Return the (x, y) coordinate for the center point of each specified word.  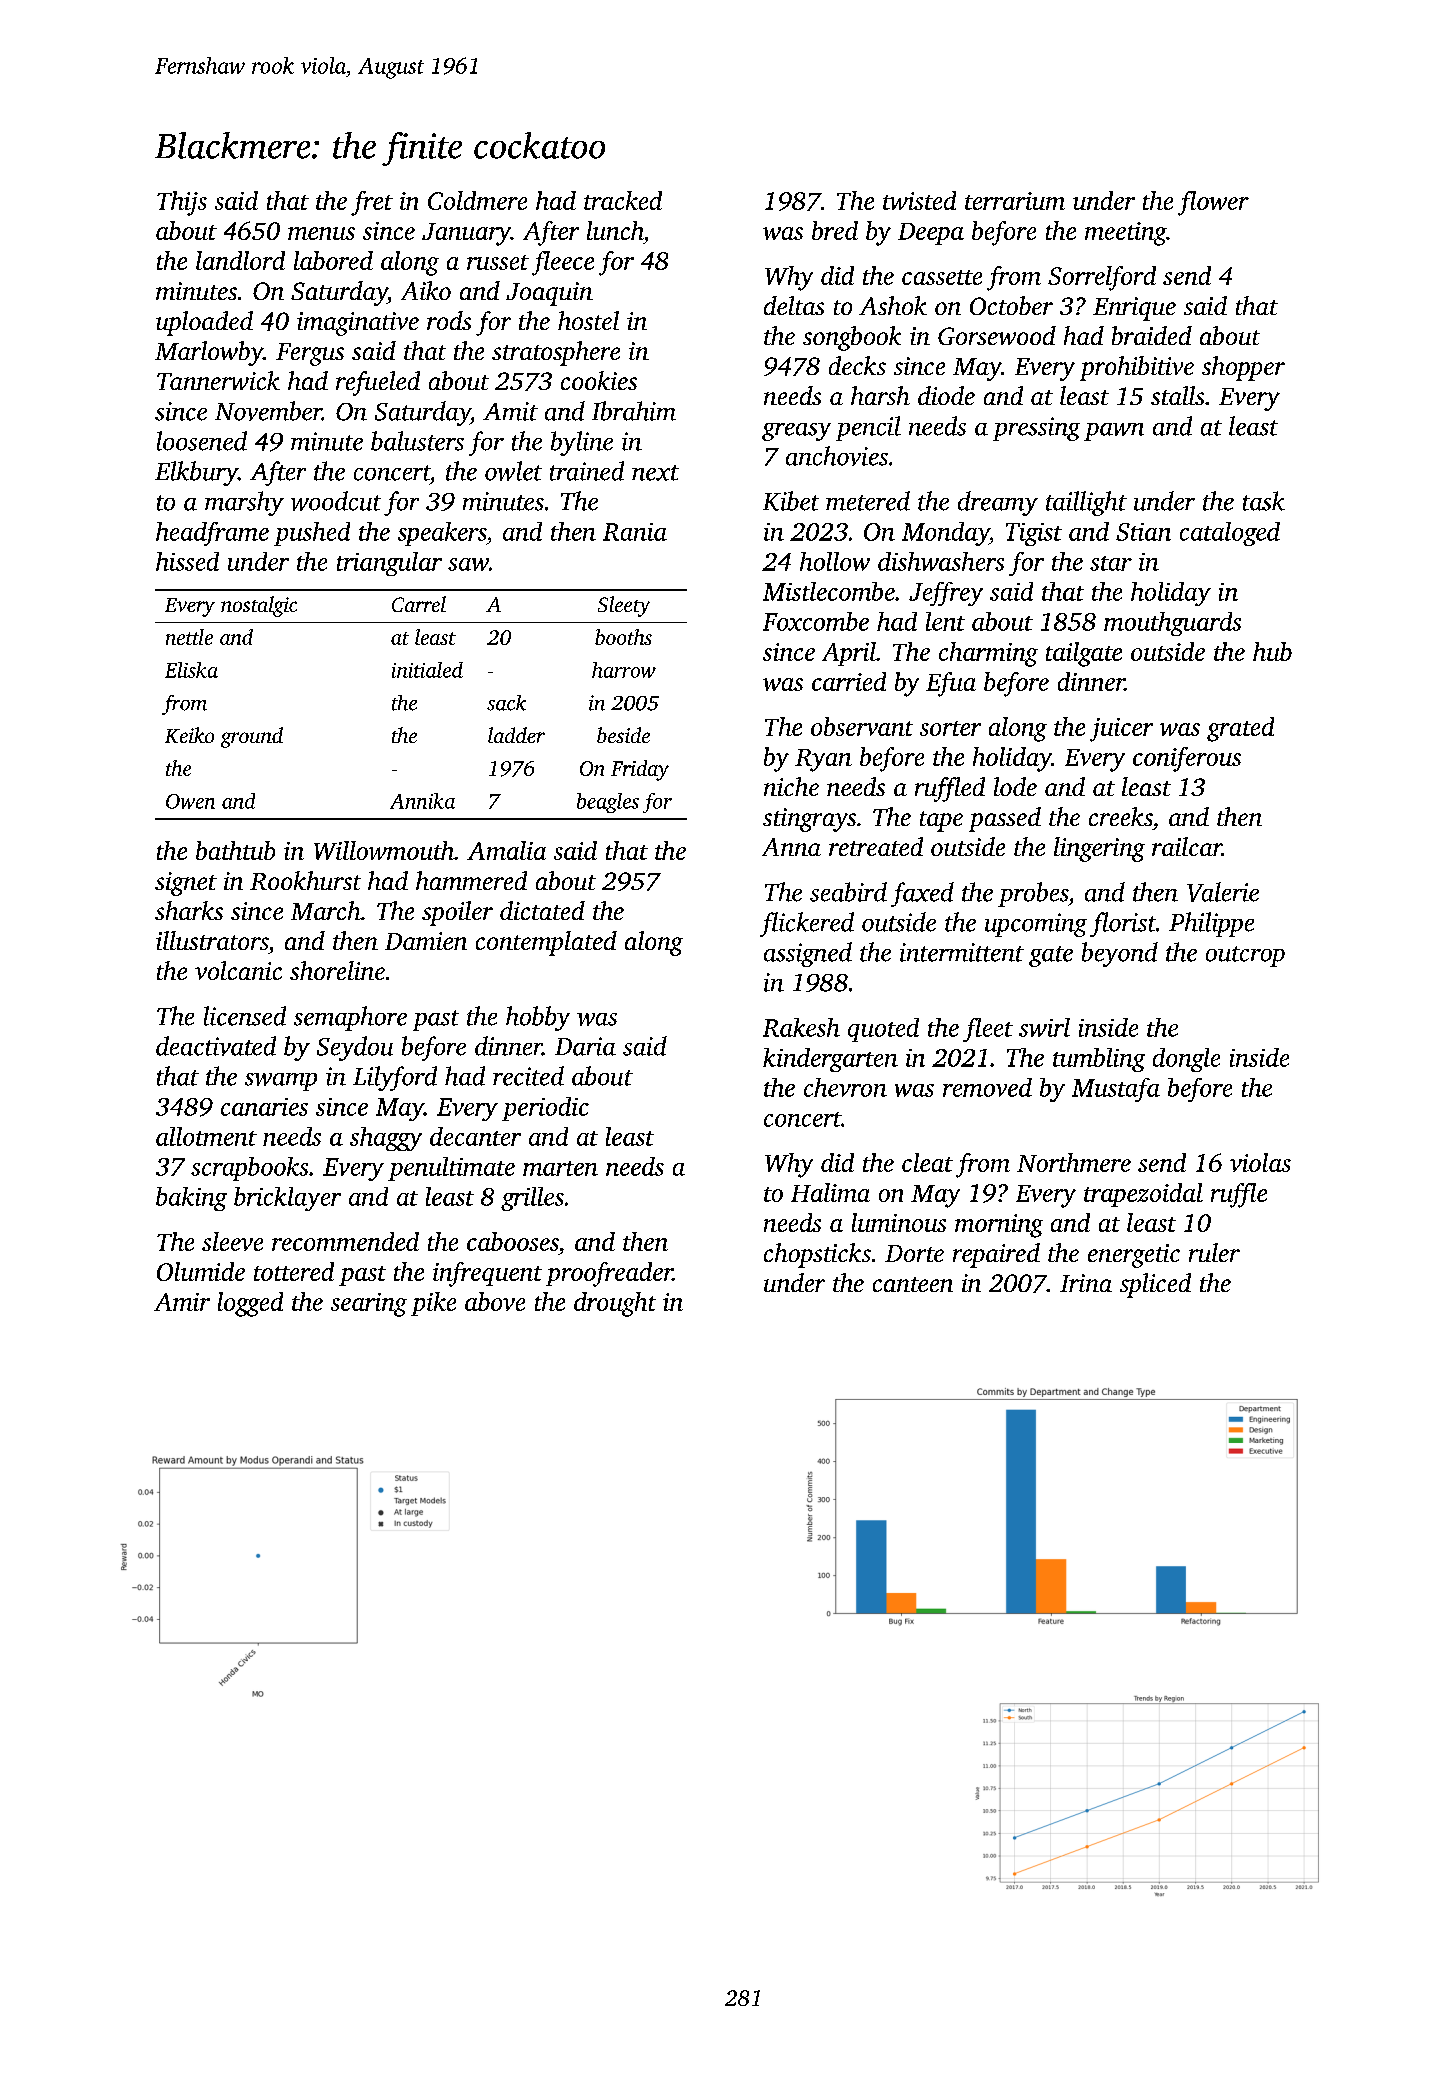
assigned (808, 954)
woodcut (336, 501)
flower (1213, 203)
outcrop (1245, 956)
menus (321, 233)
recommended (345, 1241)
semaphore (350, 1018)
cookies (599, 380)
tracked (623, 200)
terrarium (1015, 201)
